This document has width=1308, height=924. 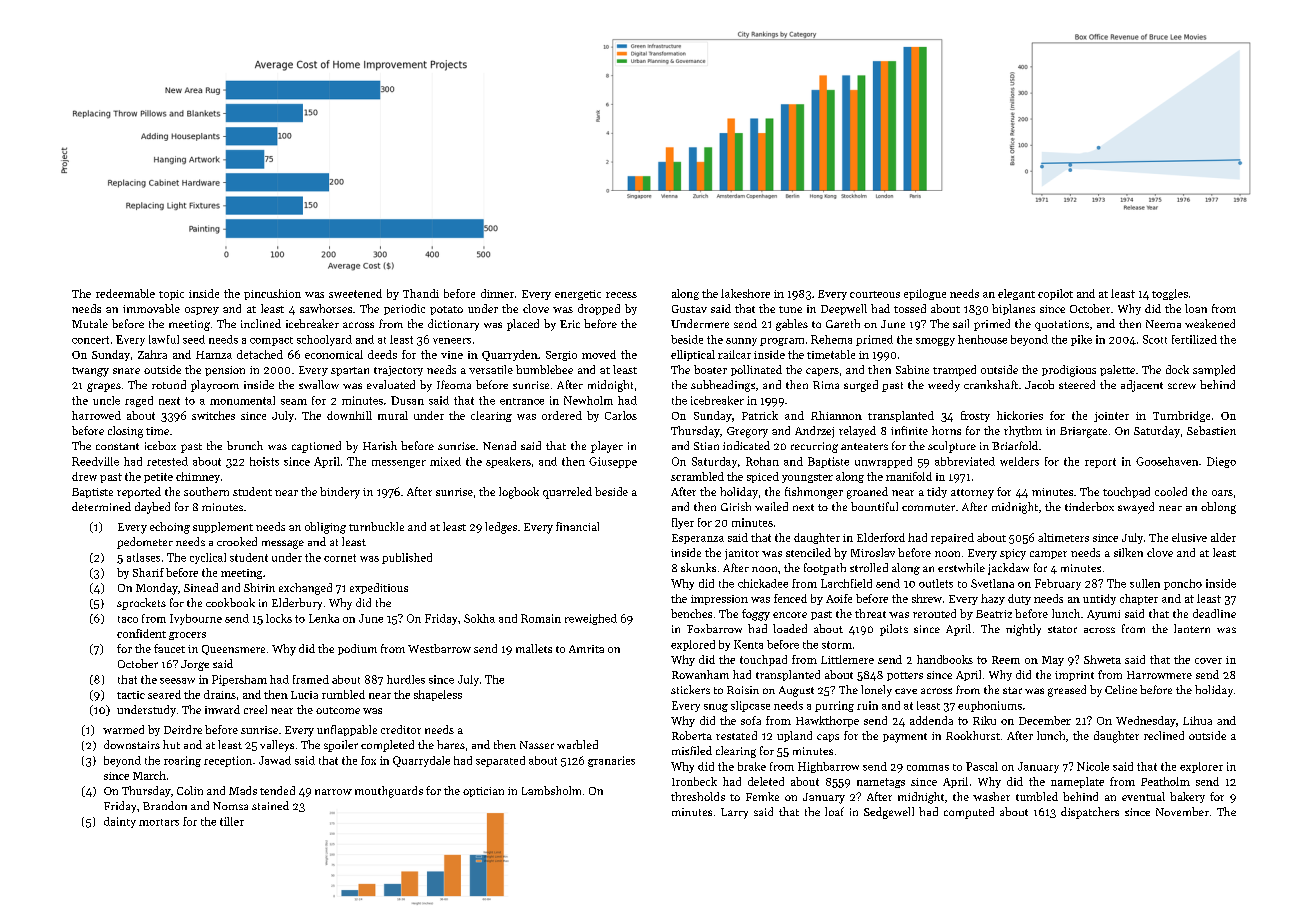 What do you see at coordinates (275, 760) in the document?
I see `Jawad` at bounding box center [275, 760].
